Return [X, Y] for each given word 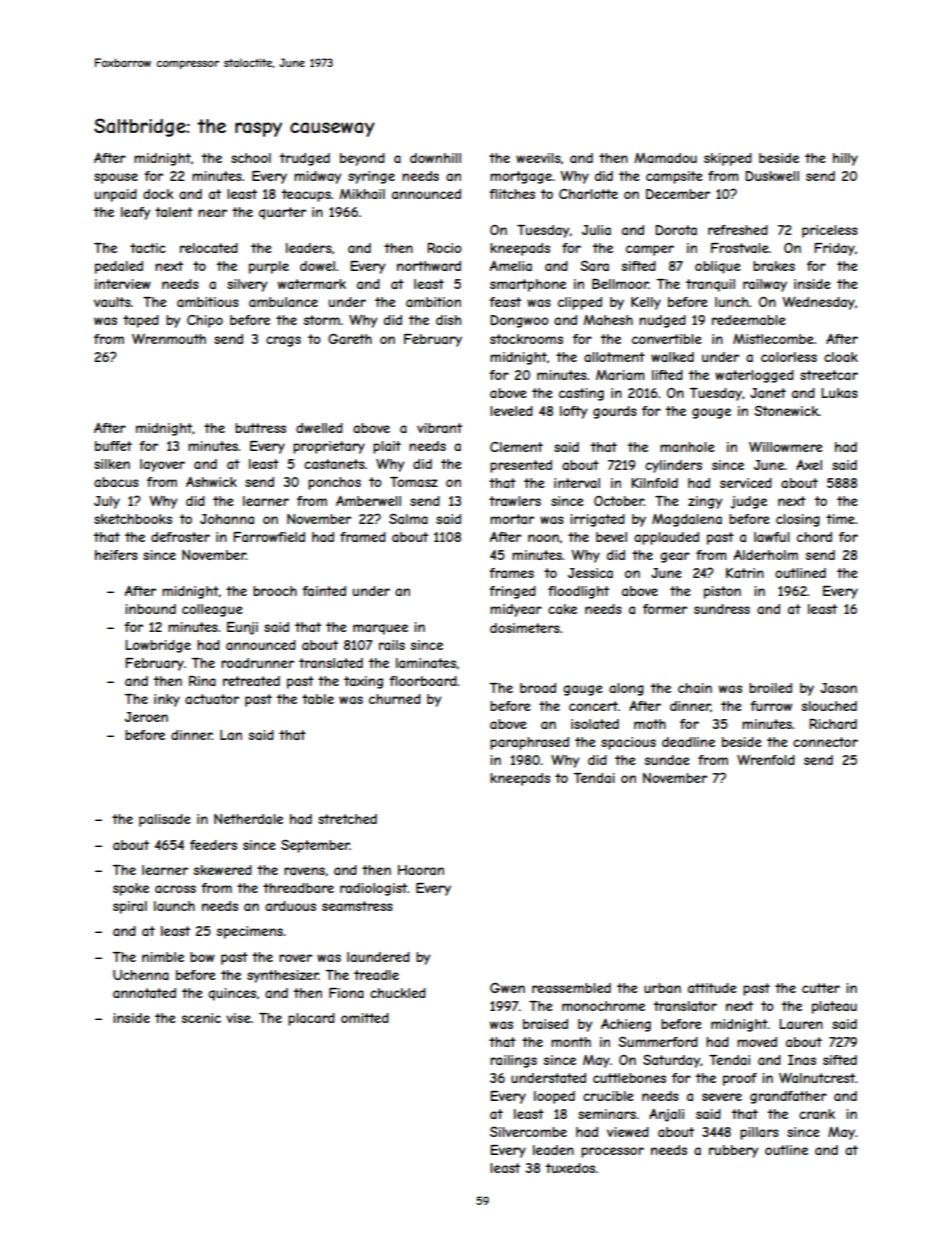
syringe [371, 177]
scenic [201, 1018]
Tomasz [414, 482]
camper [650, 250]
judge [749, 502]
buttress [260, 428]
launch [174, 906]
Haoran [421, 870]
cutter [821, 988]
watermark [312, 284]
